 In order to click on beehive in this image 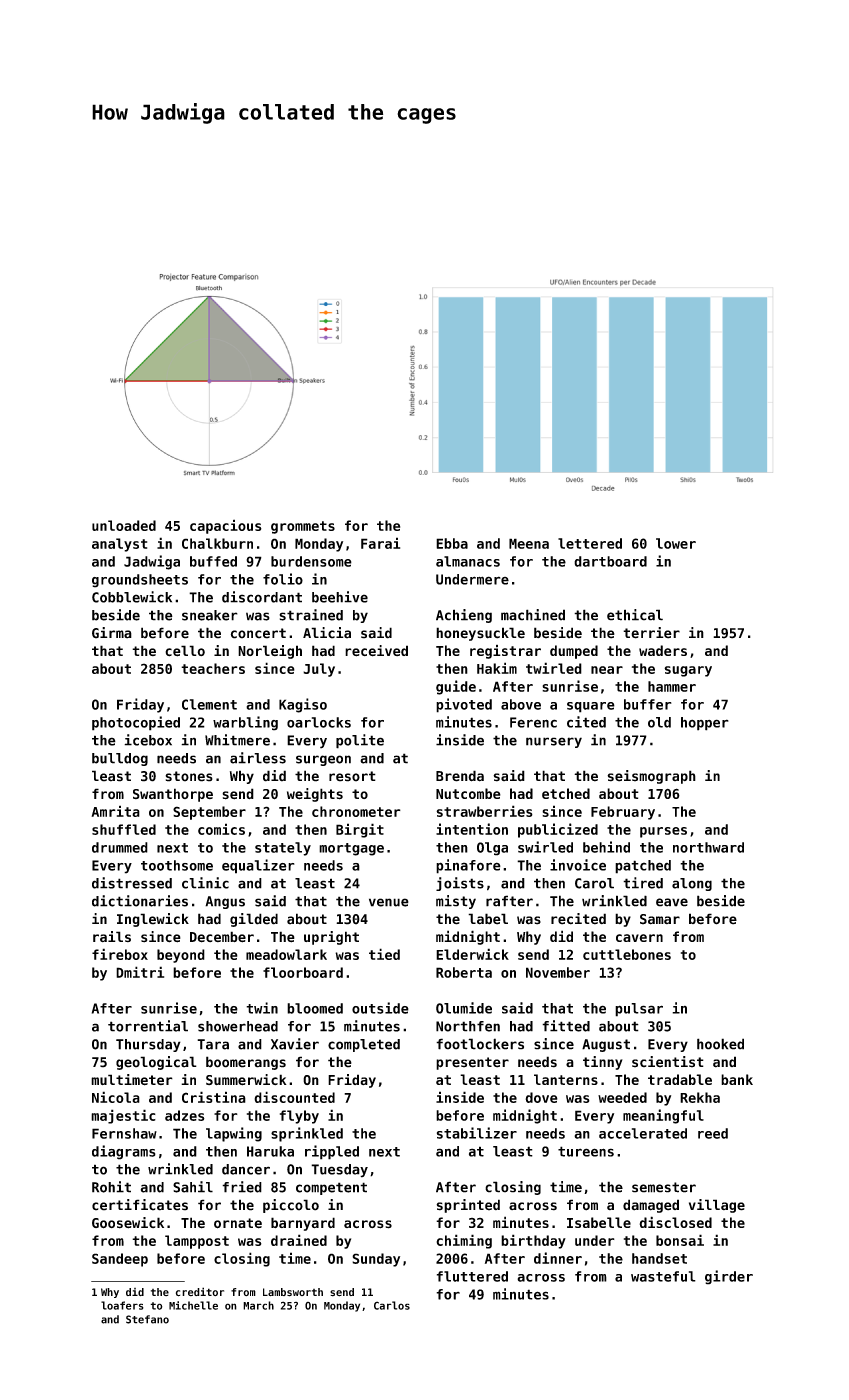, I will do `click(340, 597)`.
